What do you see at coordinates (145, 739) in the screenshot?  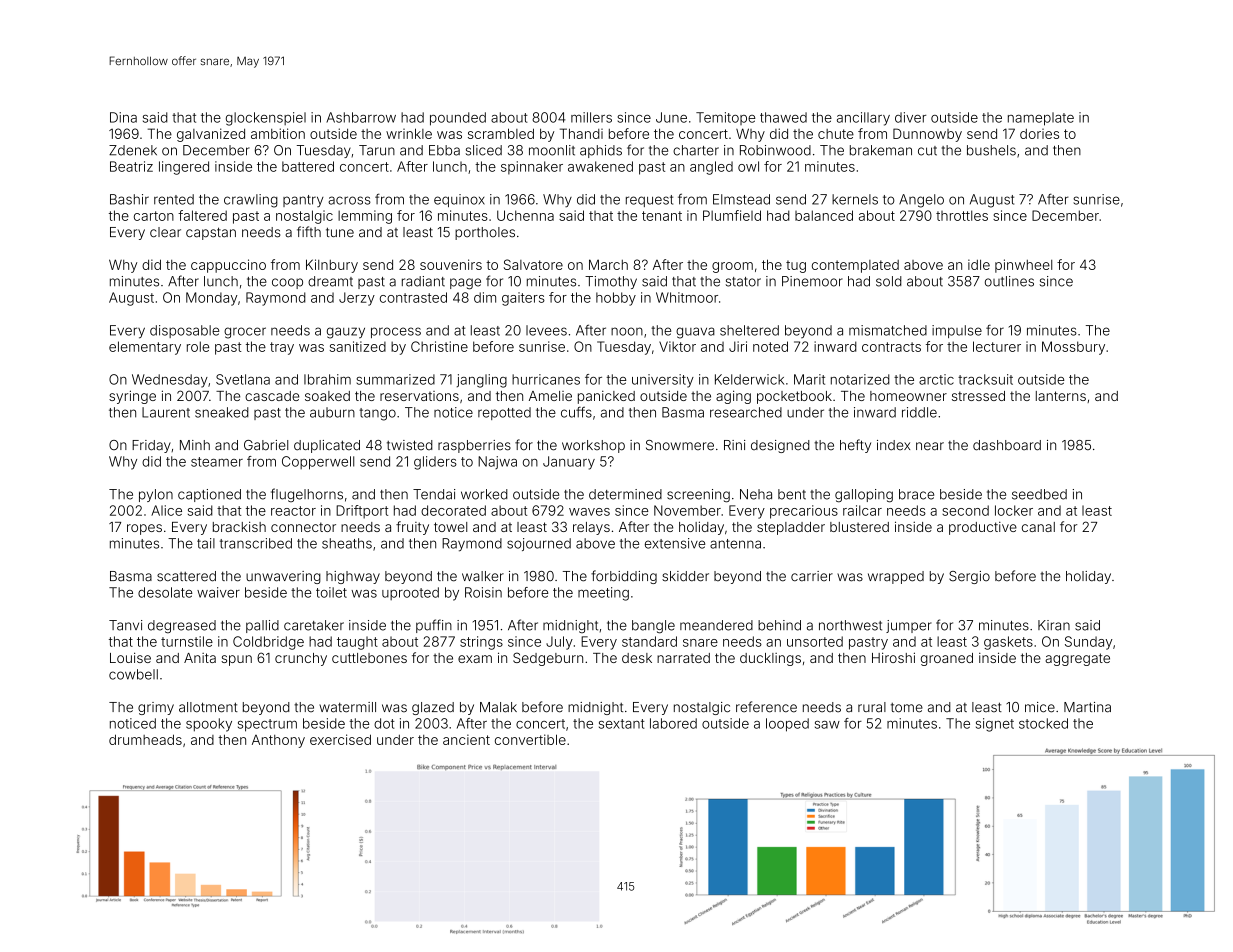 I see `drumheads` at bounding box center [145, 739].
